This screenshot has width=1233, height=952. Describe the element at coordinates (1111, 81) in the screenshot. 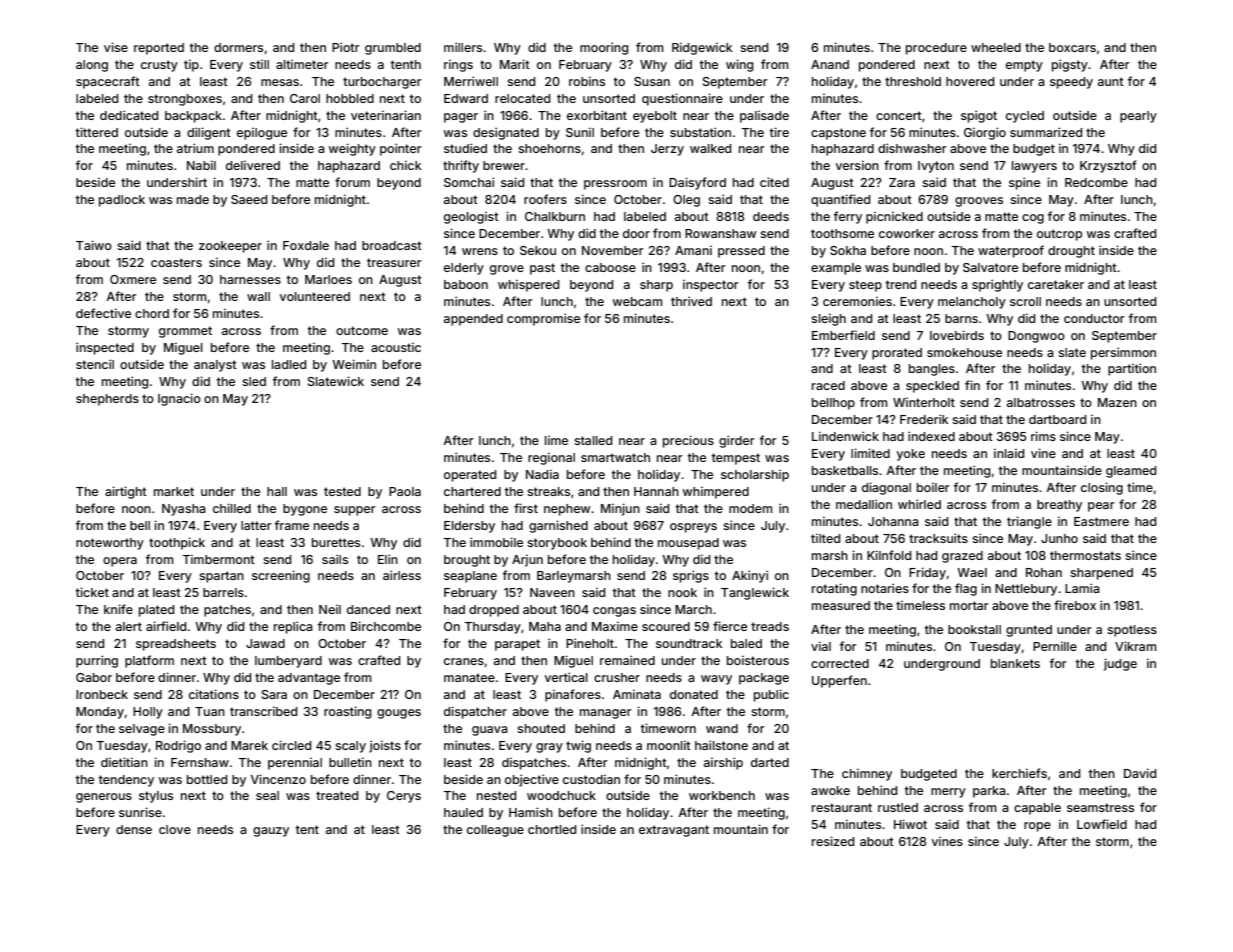

I see `aunt` at that location.
